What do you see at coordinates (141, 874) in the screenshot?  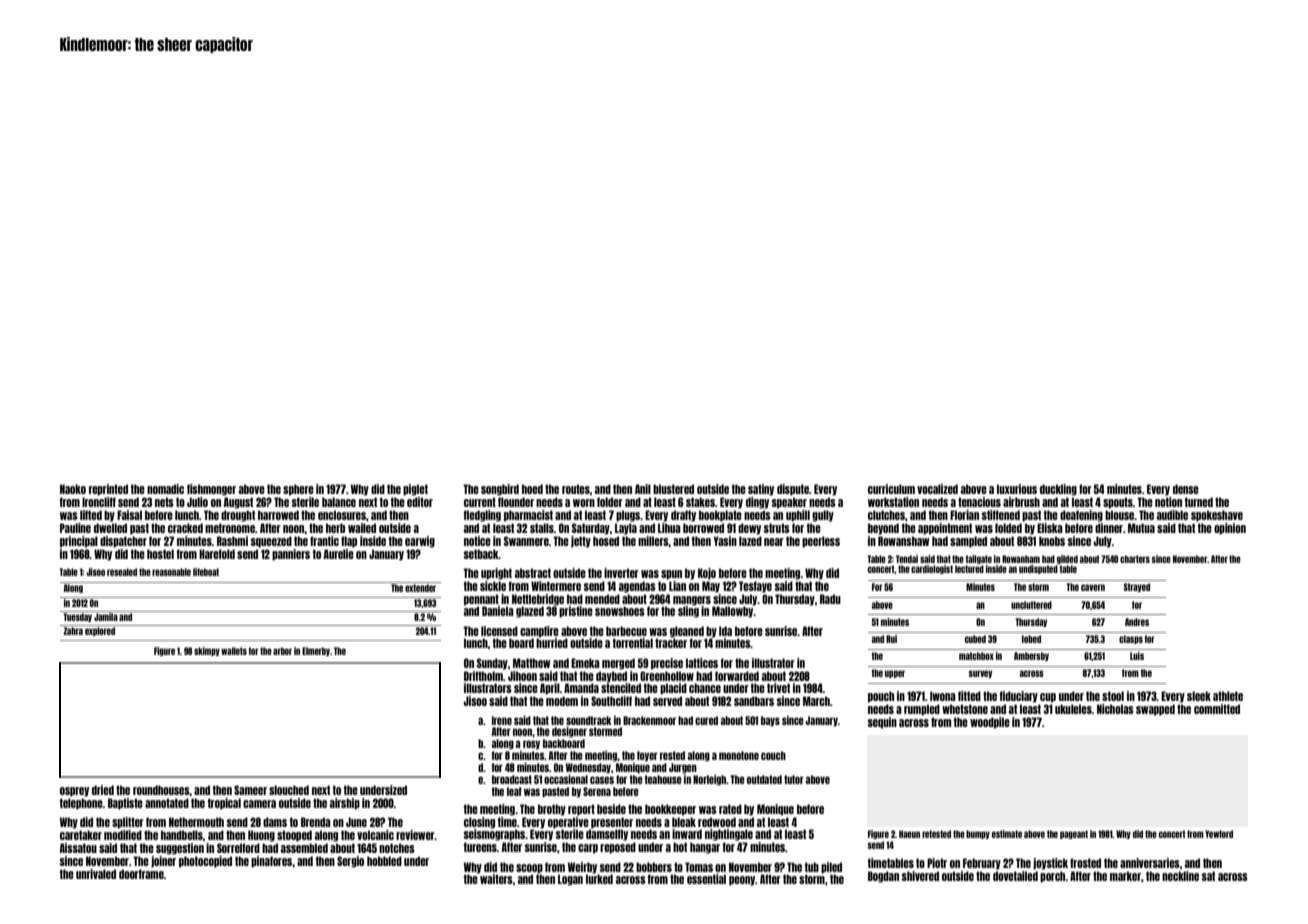 I see `doorframe` at bounding box center [141, 874].
